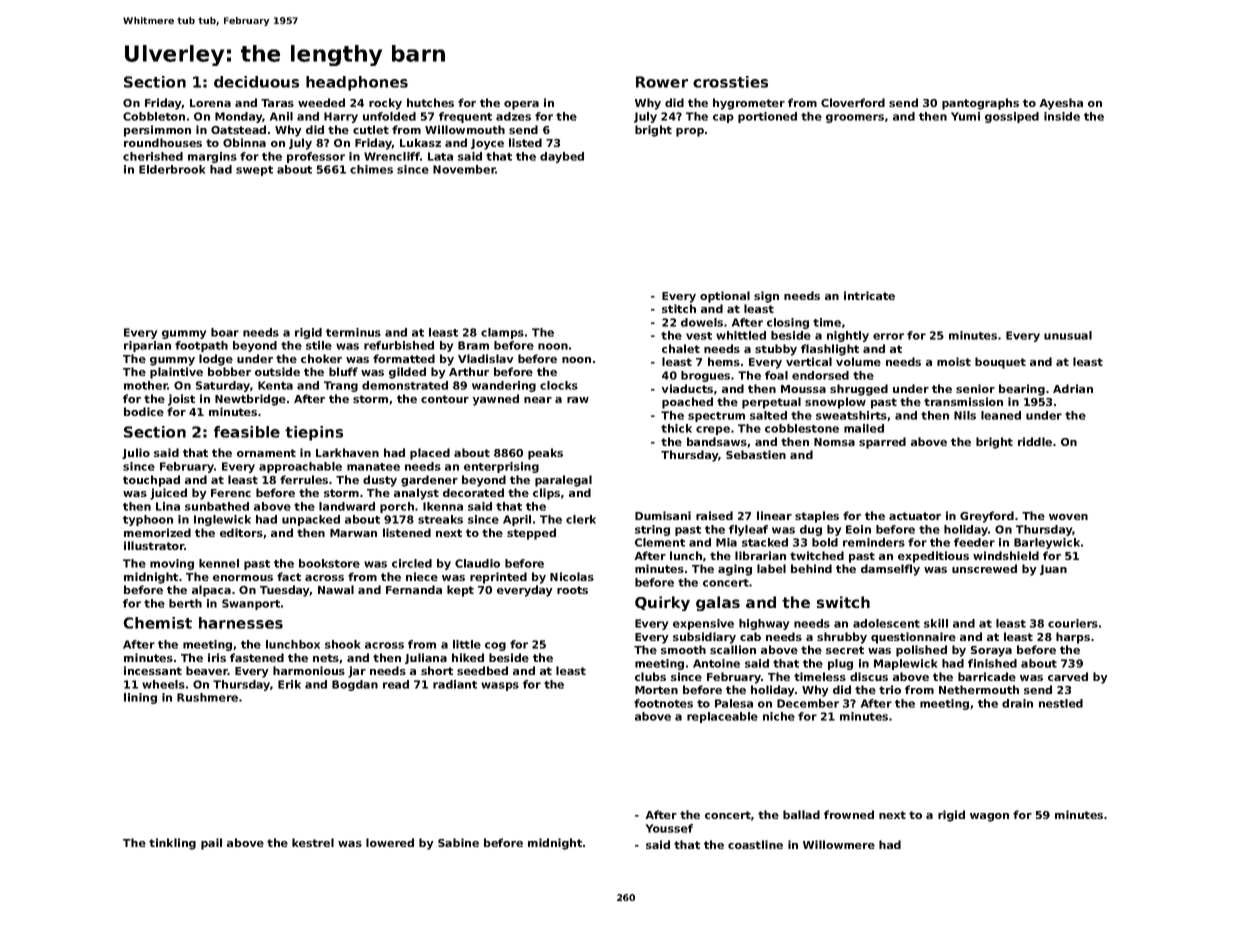  What do you see at coordinates (1062, 116) in the page?
I see `inside` at bounding box center [1062, 116].
